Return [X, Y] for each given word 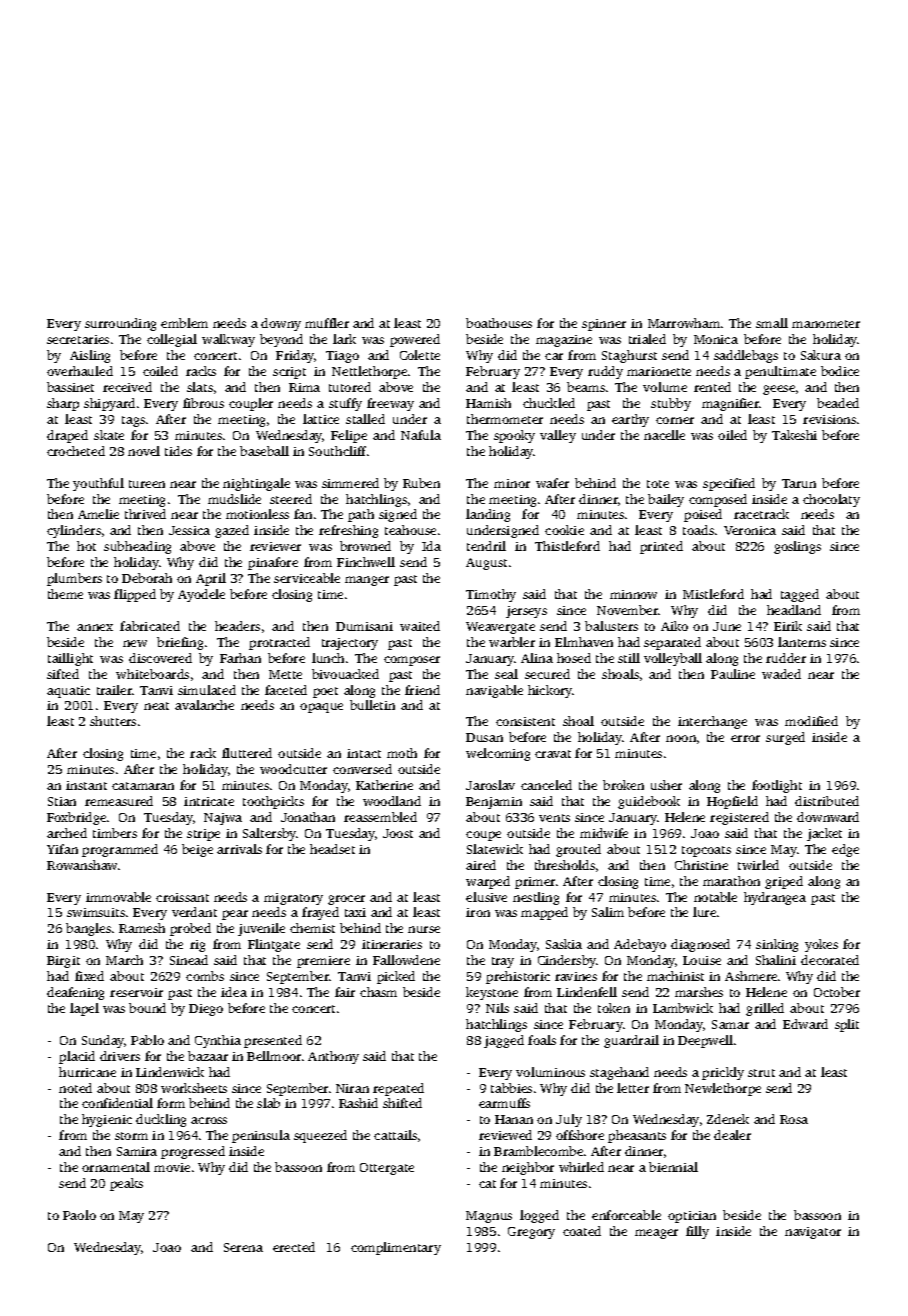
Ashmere [751, 976]
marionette [659, 371]
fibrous [203, 403]
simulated [207, 690]
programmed [120, 850]
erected [294, 1247]
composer [412, 661]
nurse [424, 929]
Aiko [674, 626]
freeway [390, 404]
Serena [243, 1247]
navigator [813, 1233]
